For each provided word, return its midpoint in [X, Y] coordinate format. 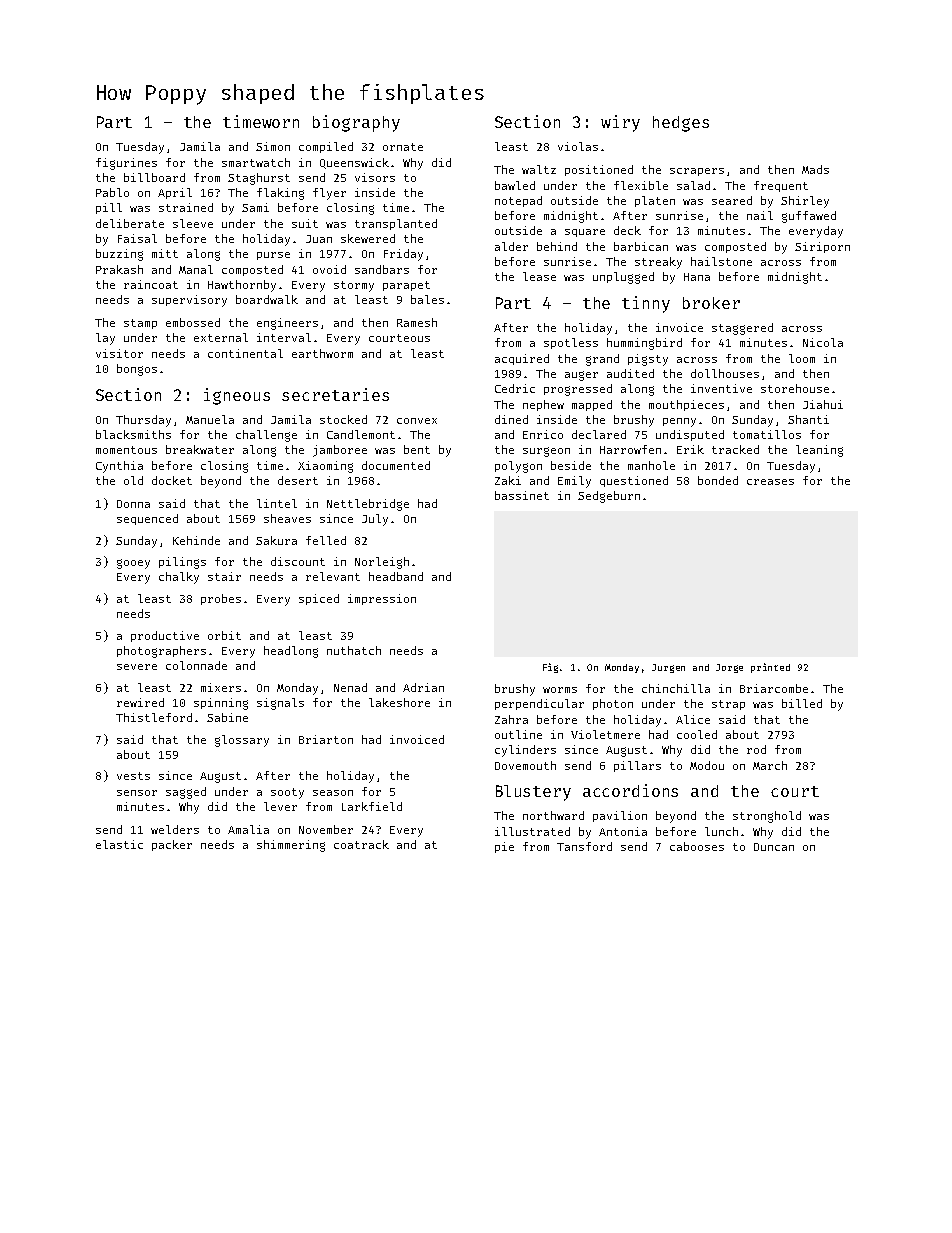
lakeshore [399, 702]
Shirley [805, 202]
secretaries [335, 394]
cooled [697, 734]
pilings [182, 563]
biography [356, 123]
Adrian [423, 687]
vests [133, 776]
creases [770, 482]
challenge [266, 436]
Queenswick [354, 163]
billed [802, 703]
